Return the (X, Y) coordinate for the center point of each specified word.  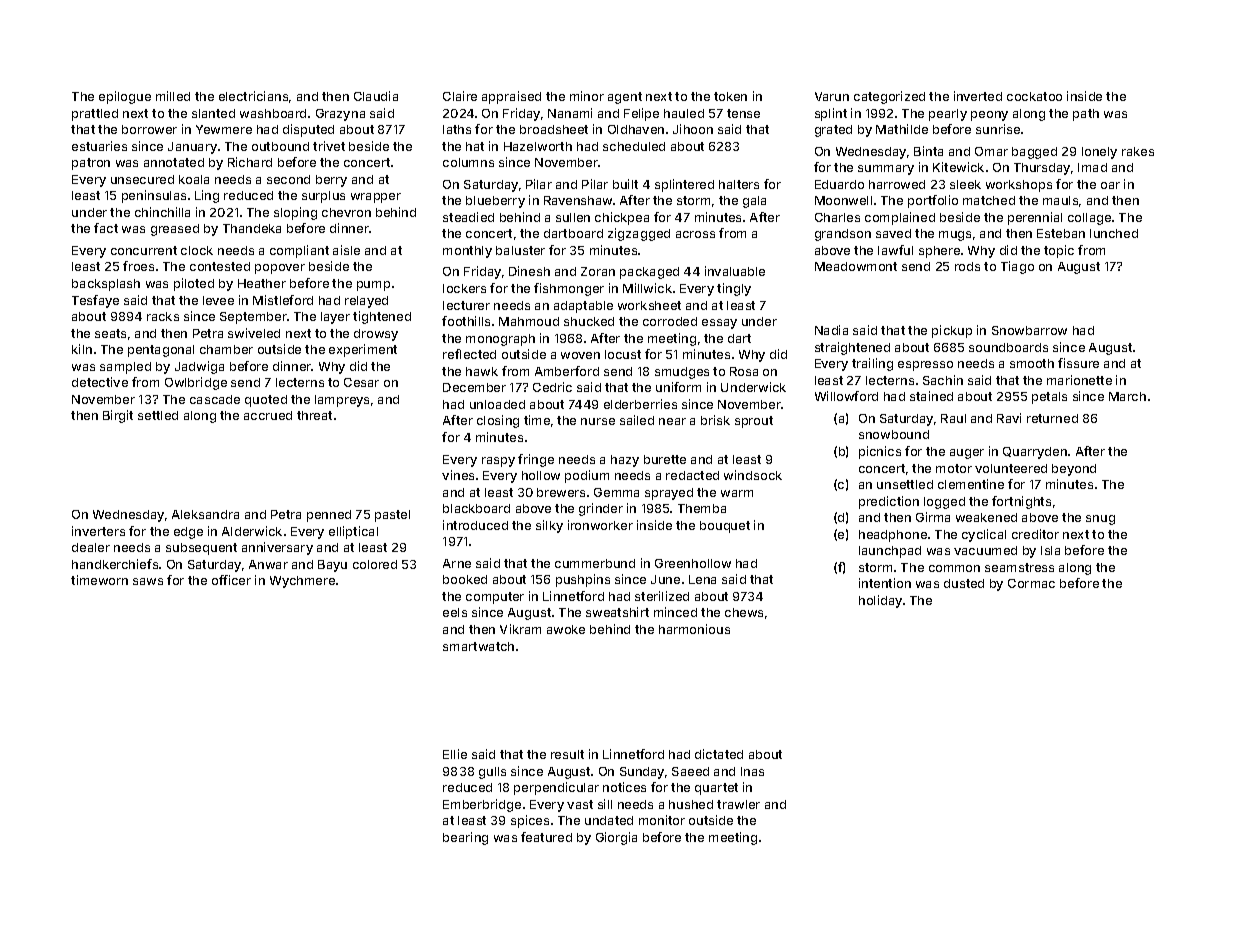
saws (148, 581)
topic (1059, 251)
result (567, 754)
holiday (880, 601)
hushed (691, 804)
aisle (346, 250)
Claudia (376, 96)
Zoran (598, 271)
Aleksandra (205, 514)
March (1127, 396)
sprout (754, 422)
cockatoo (1034, 96)
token (730, 96)
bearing (465, 838)
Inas (752, 771)
